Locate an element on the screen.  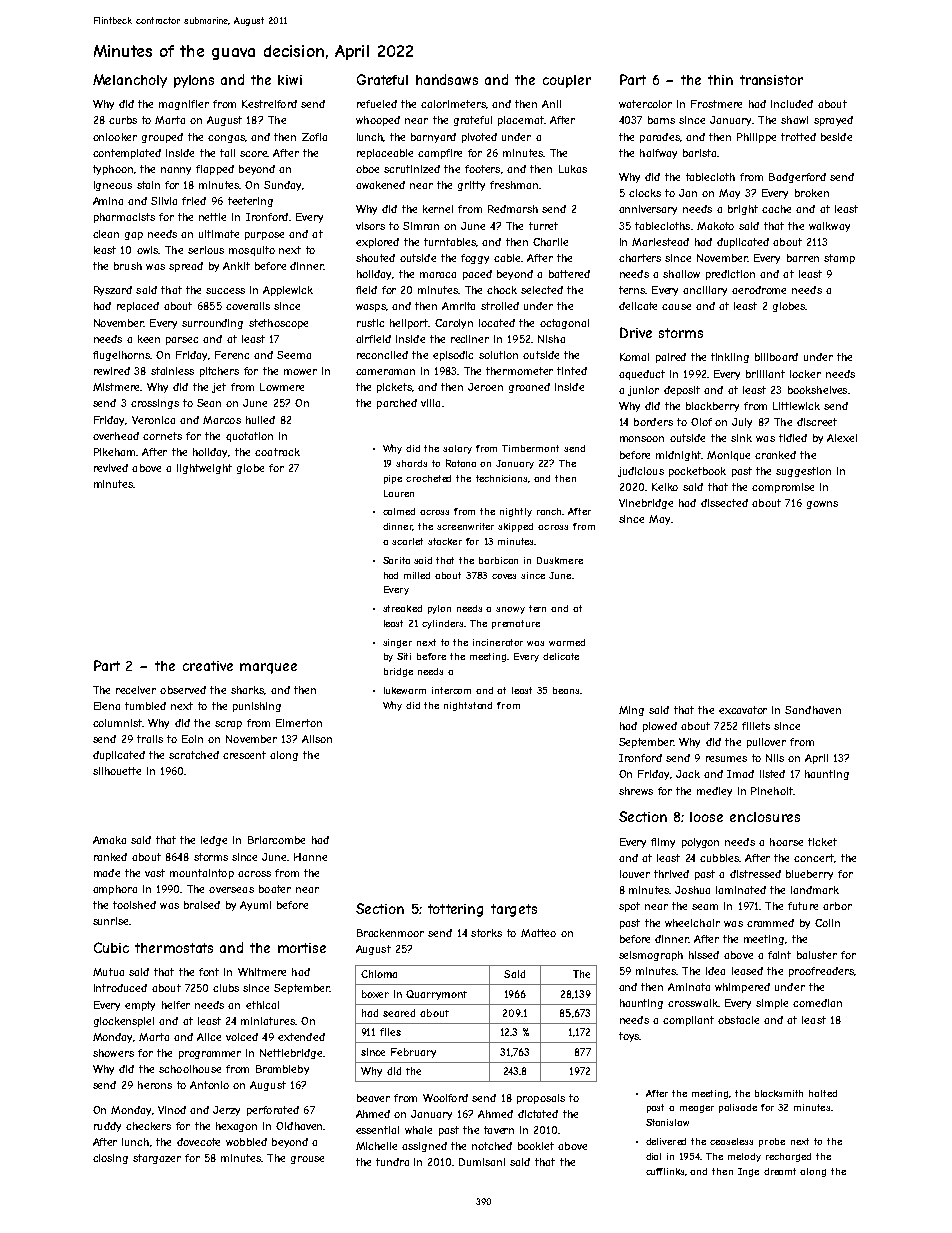
cufflinks is located at coordinates (665, 1171).
